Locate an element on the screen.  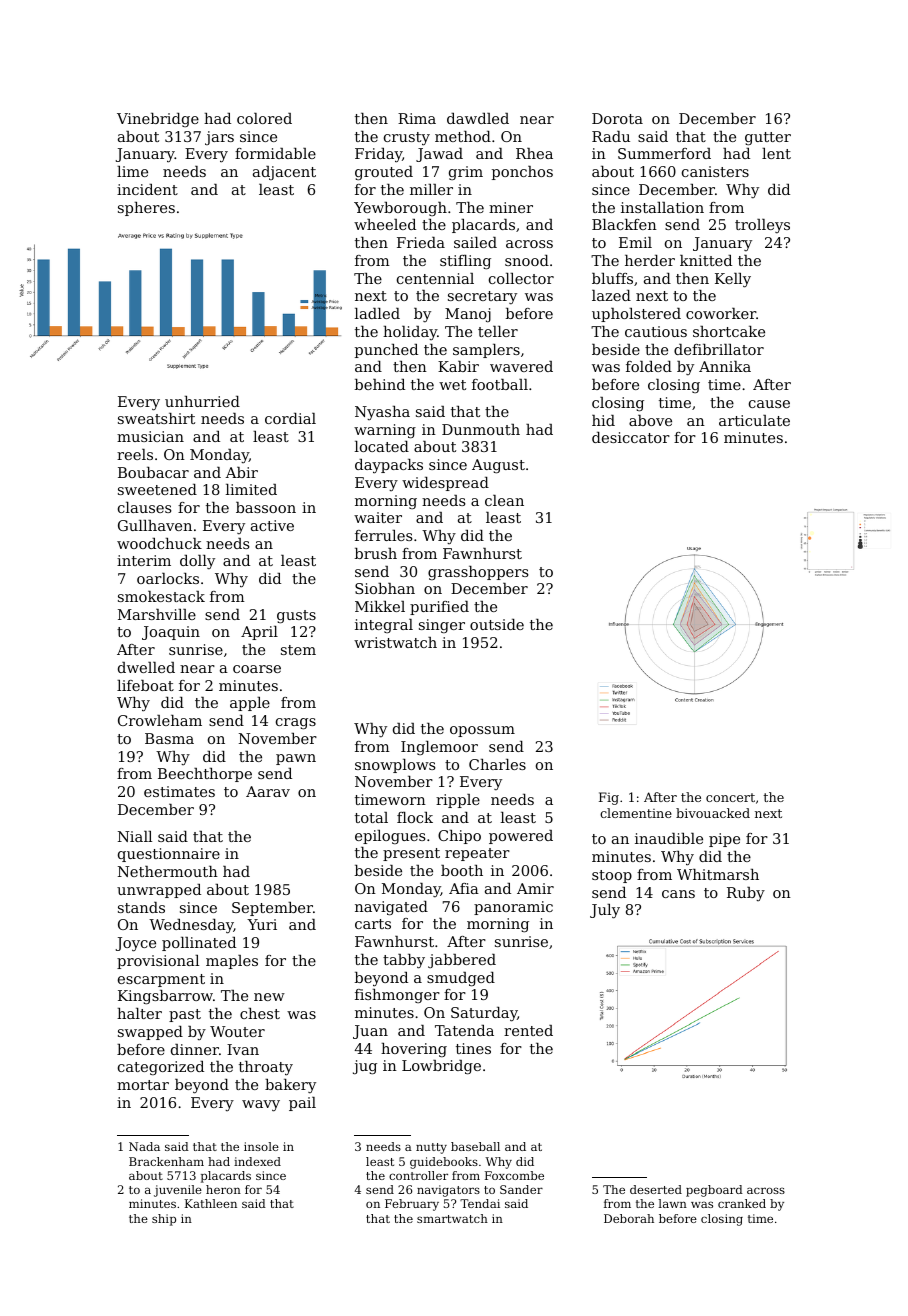
jars is located at coordinates (219, 138).
